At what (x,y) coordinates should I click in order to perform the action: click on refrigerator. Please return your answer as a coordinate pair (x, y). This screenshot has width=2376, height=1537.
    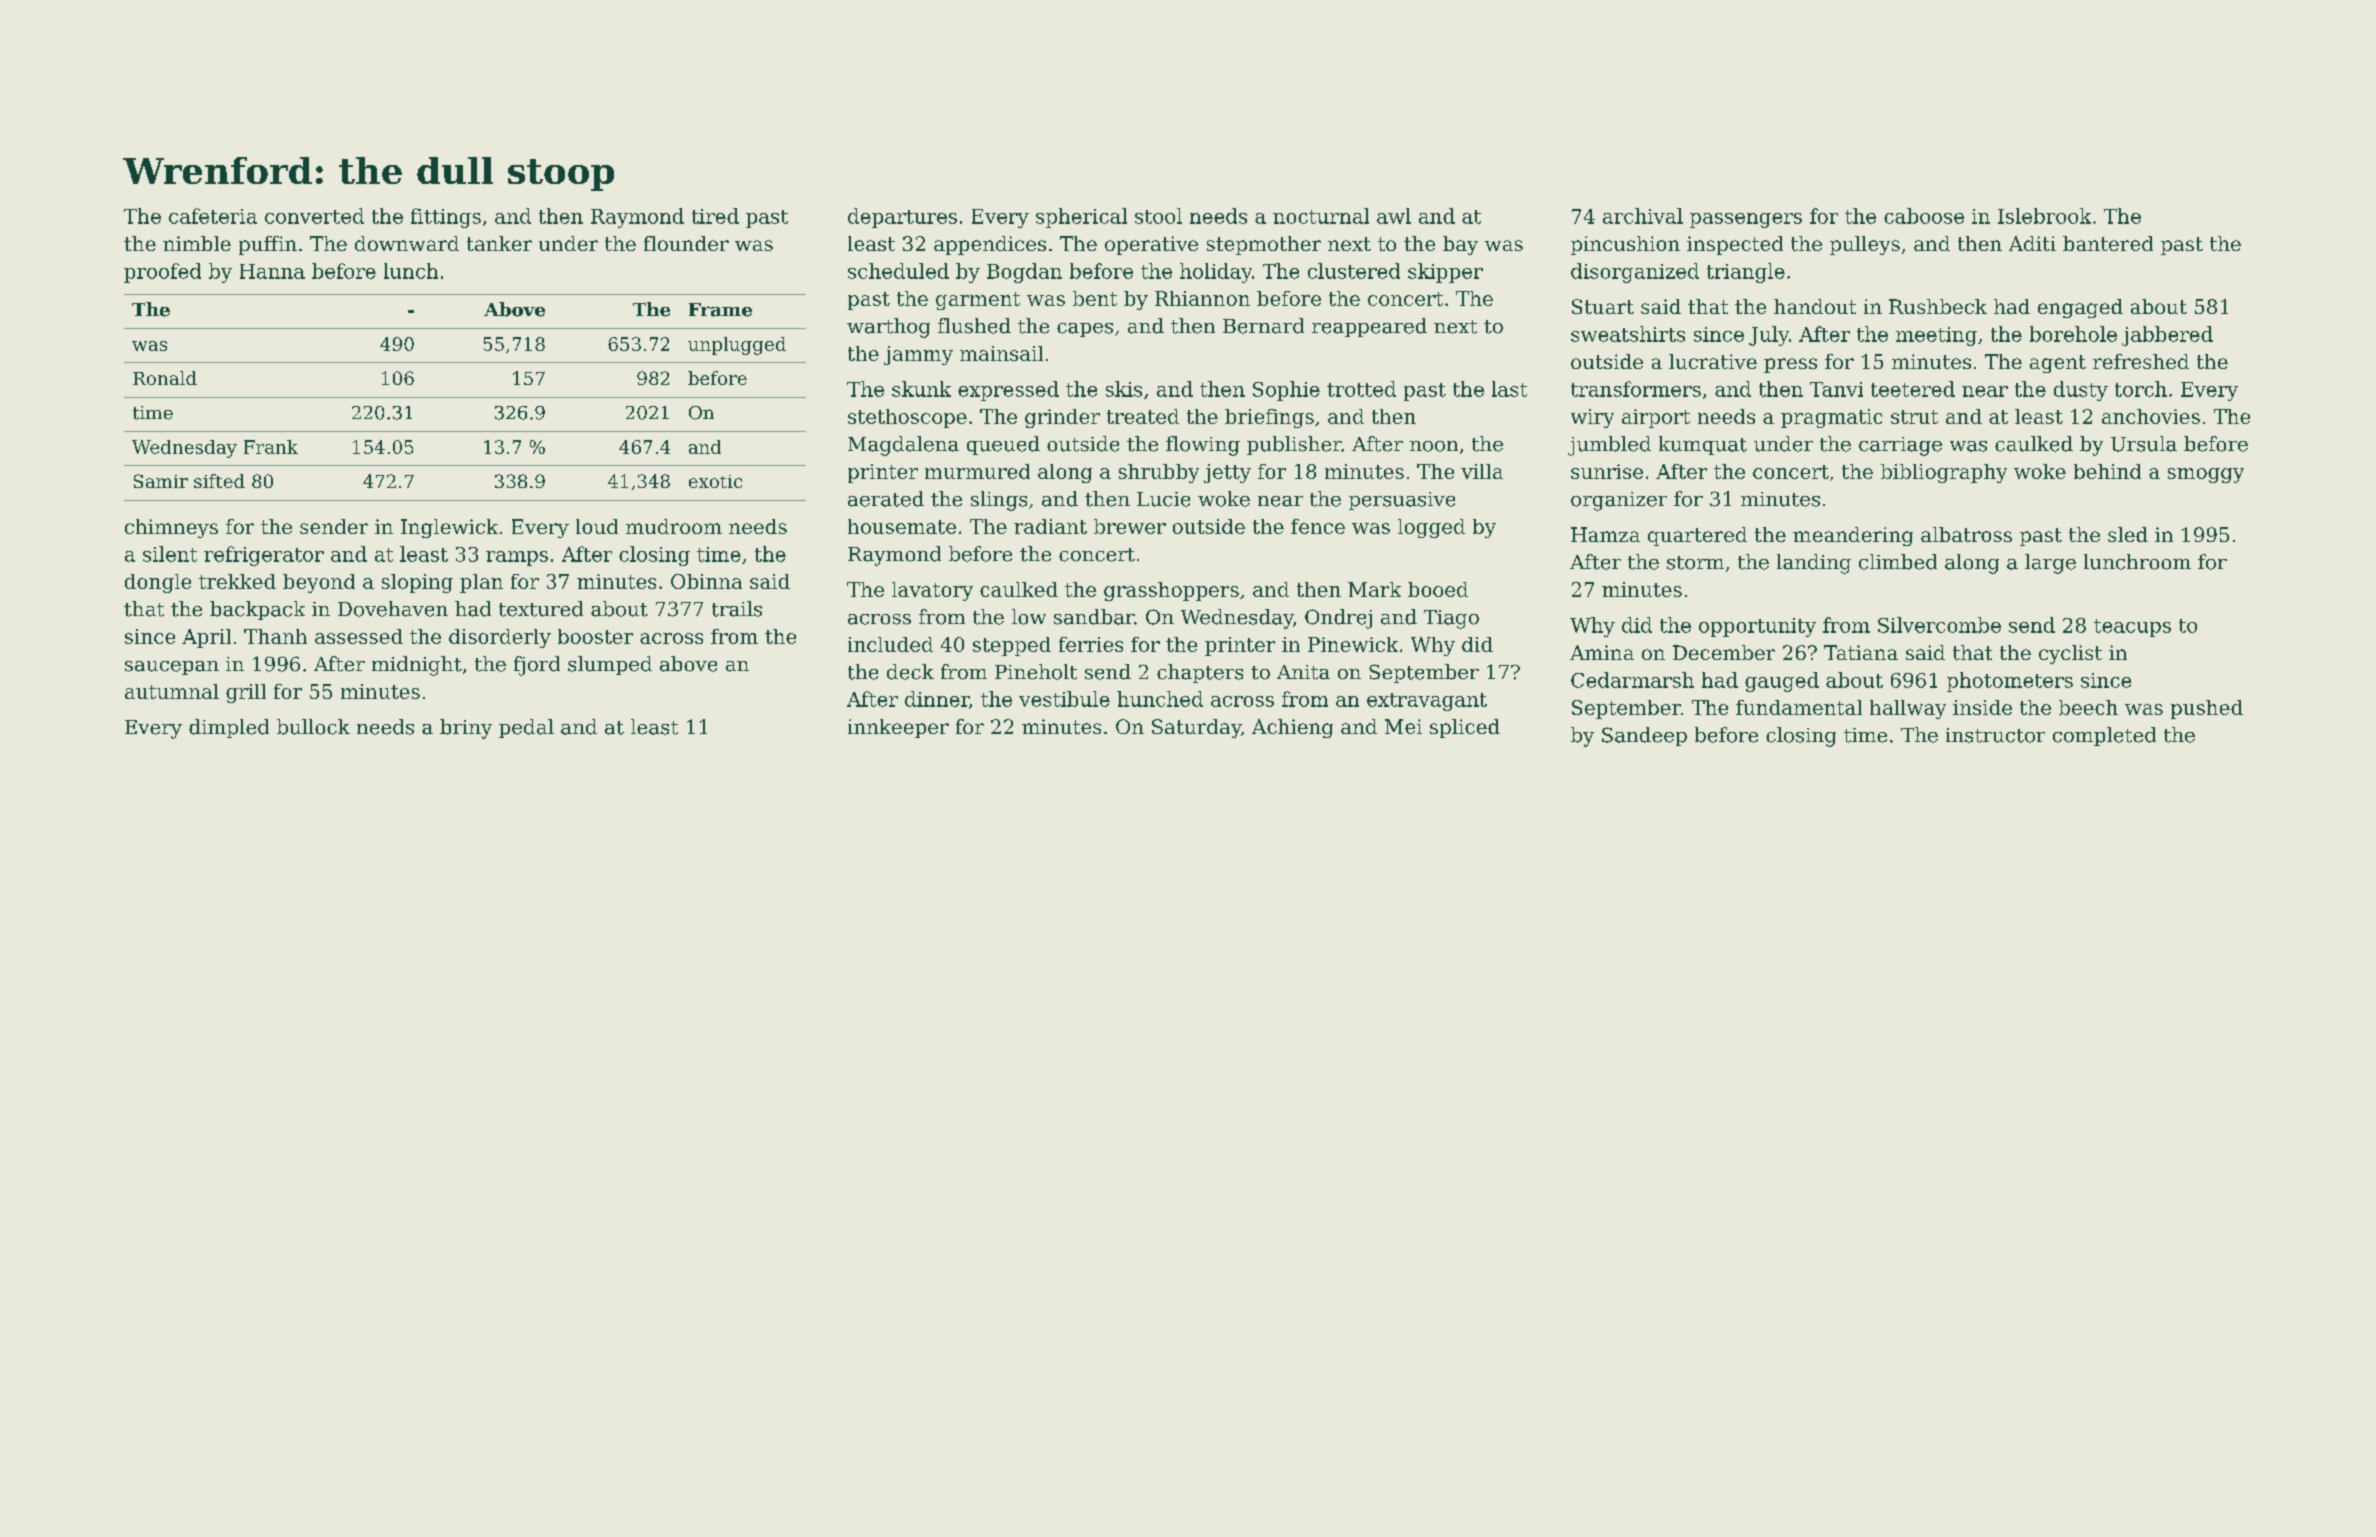
    Looking at the image, I should click on (264, 556).
